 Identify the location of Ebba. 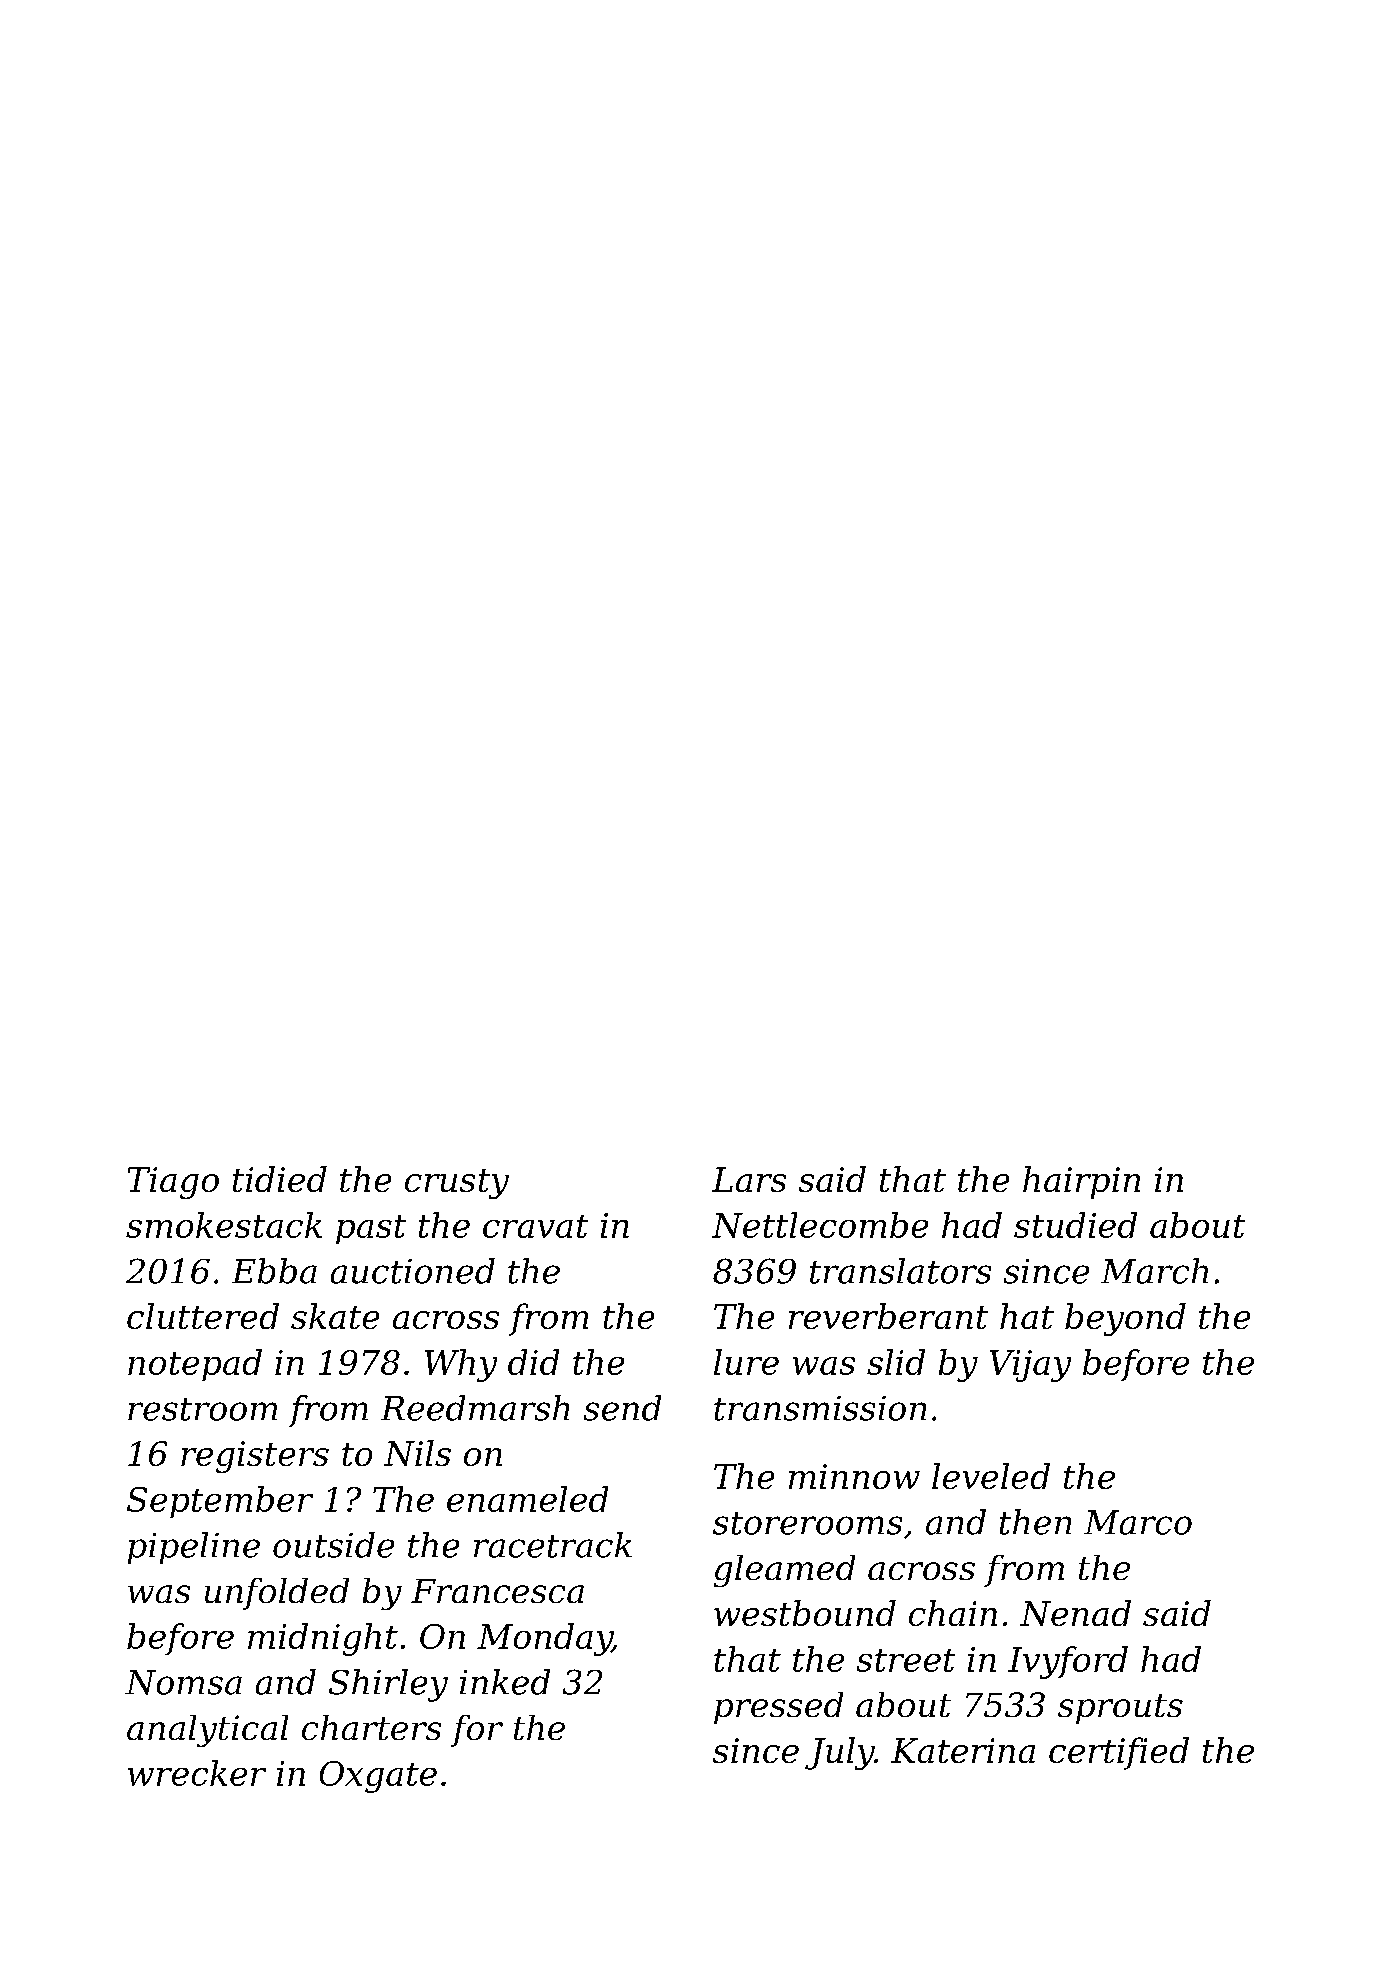
(274, 1271).
